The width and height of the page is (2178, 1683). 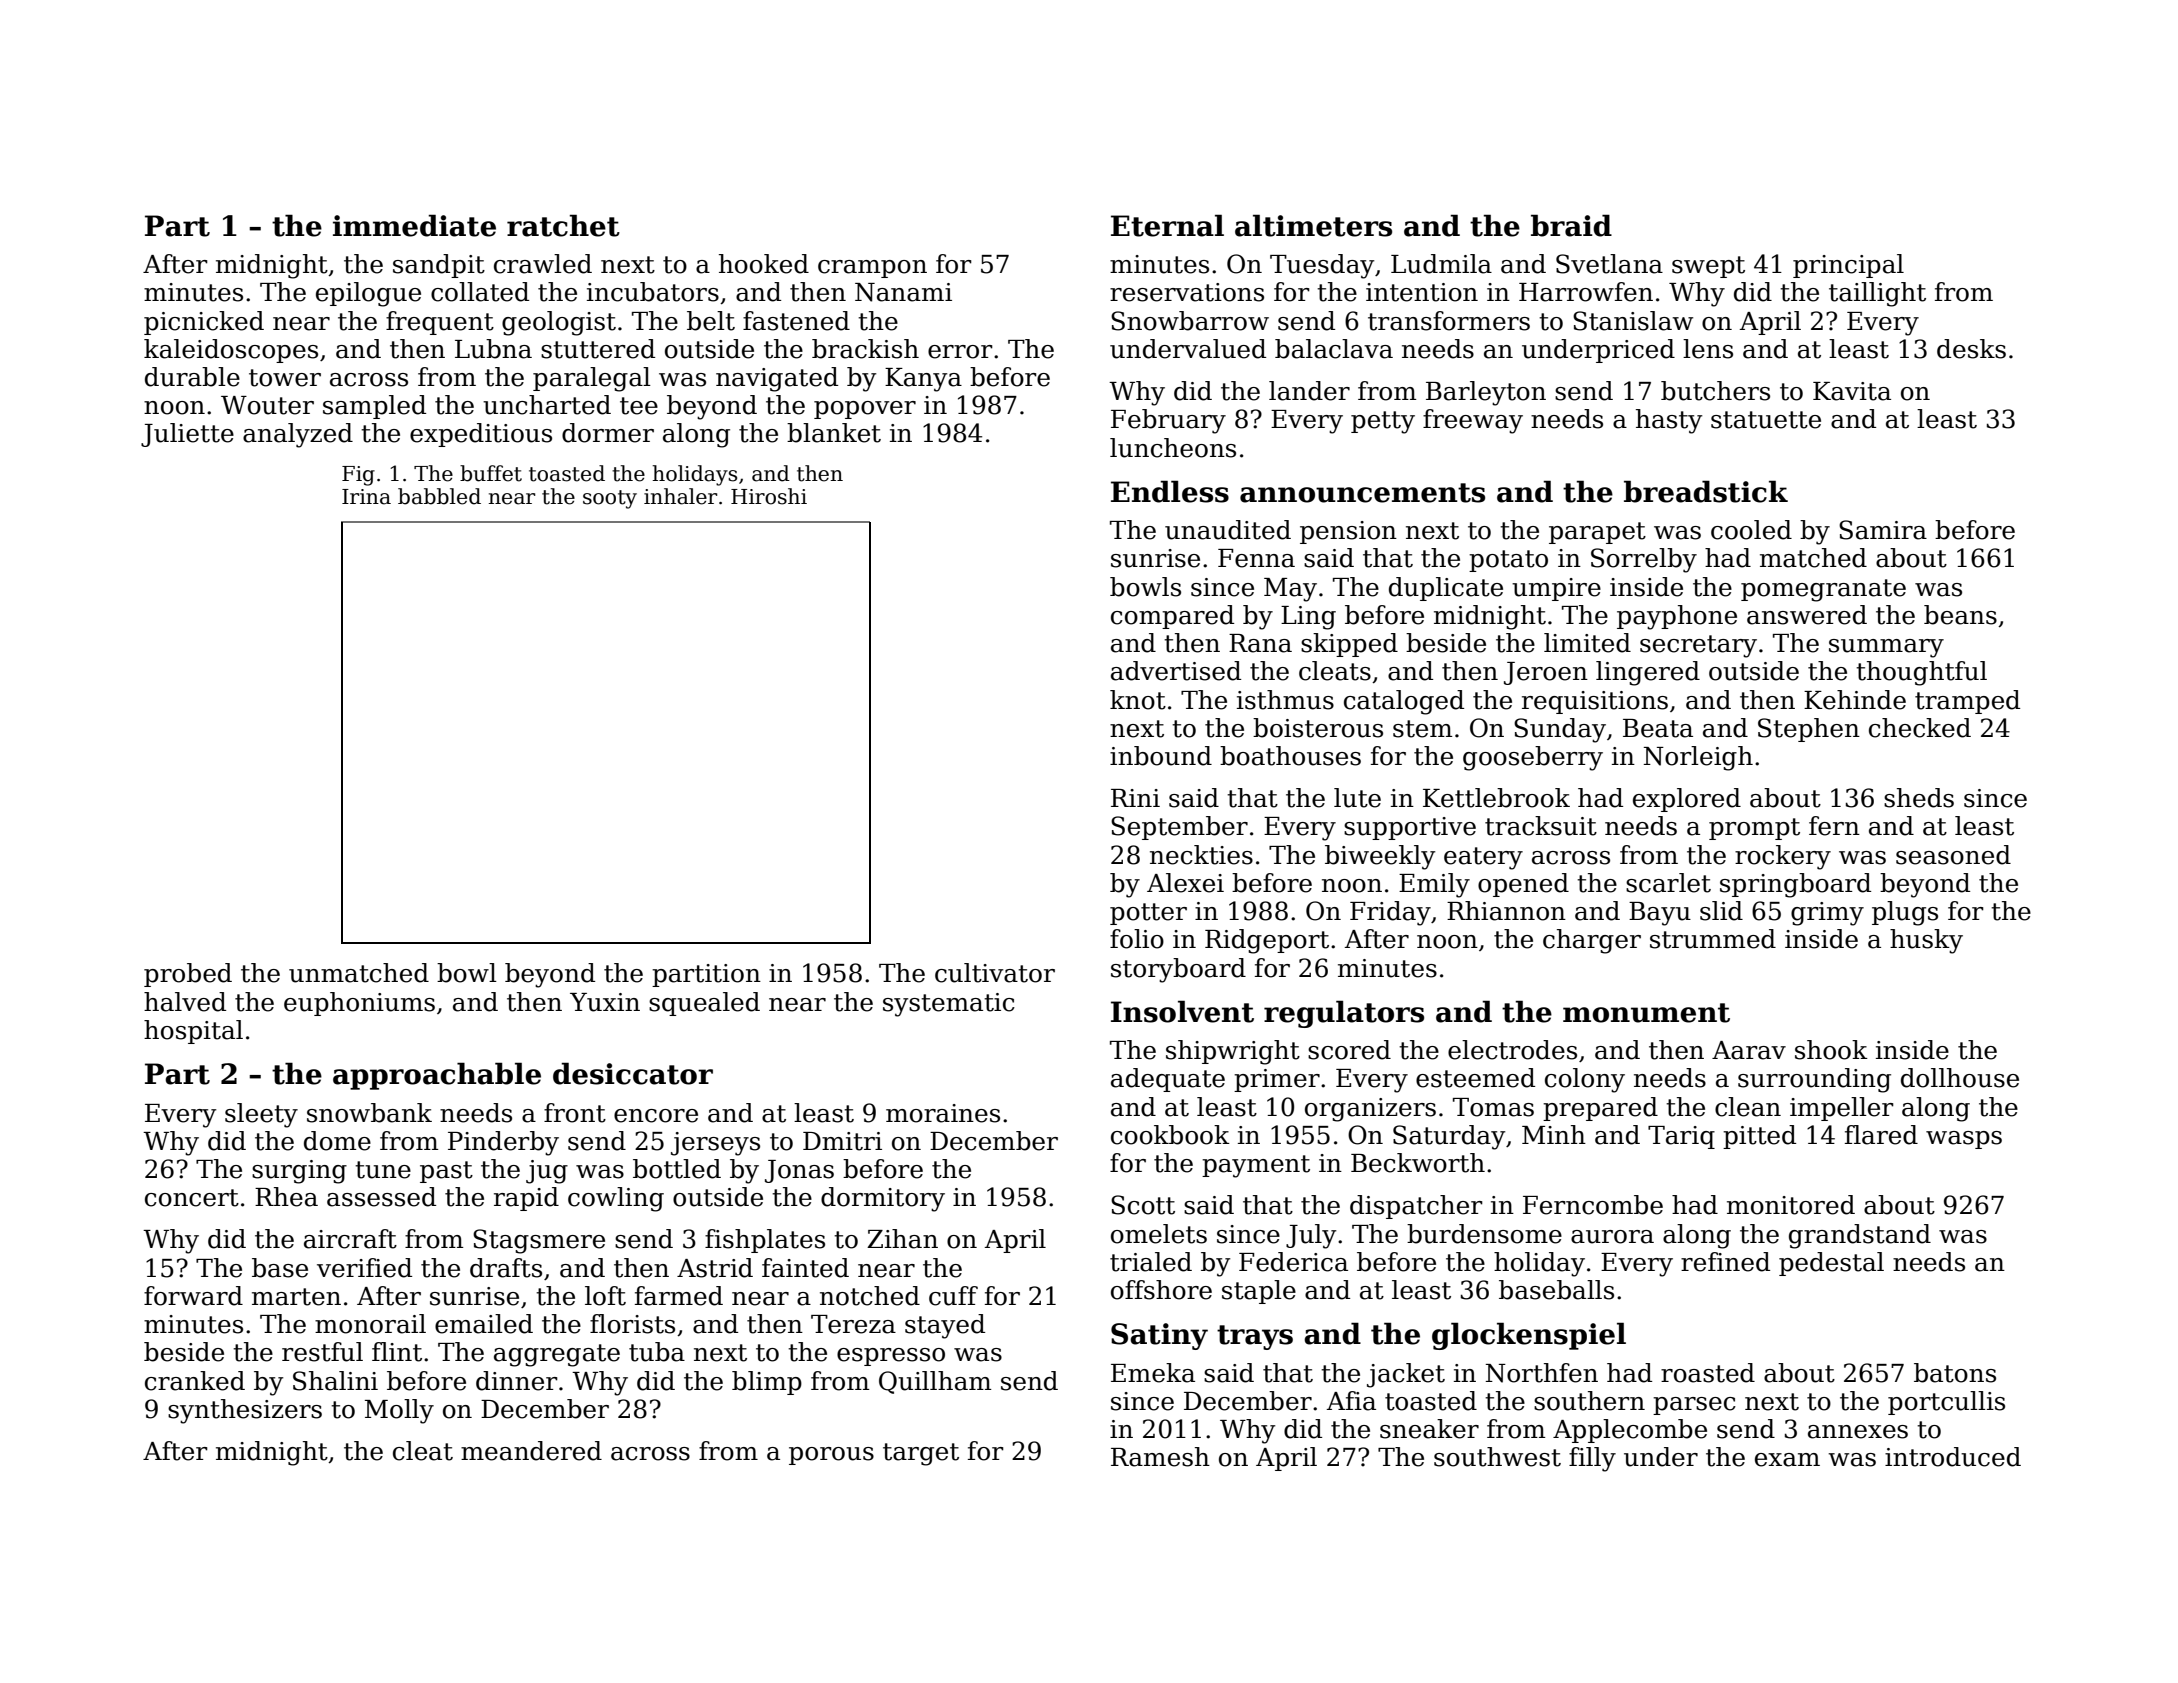 I want to click on euphoniums, so click(x=359, y=1004).
